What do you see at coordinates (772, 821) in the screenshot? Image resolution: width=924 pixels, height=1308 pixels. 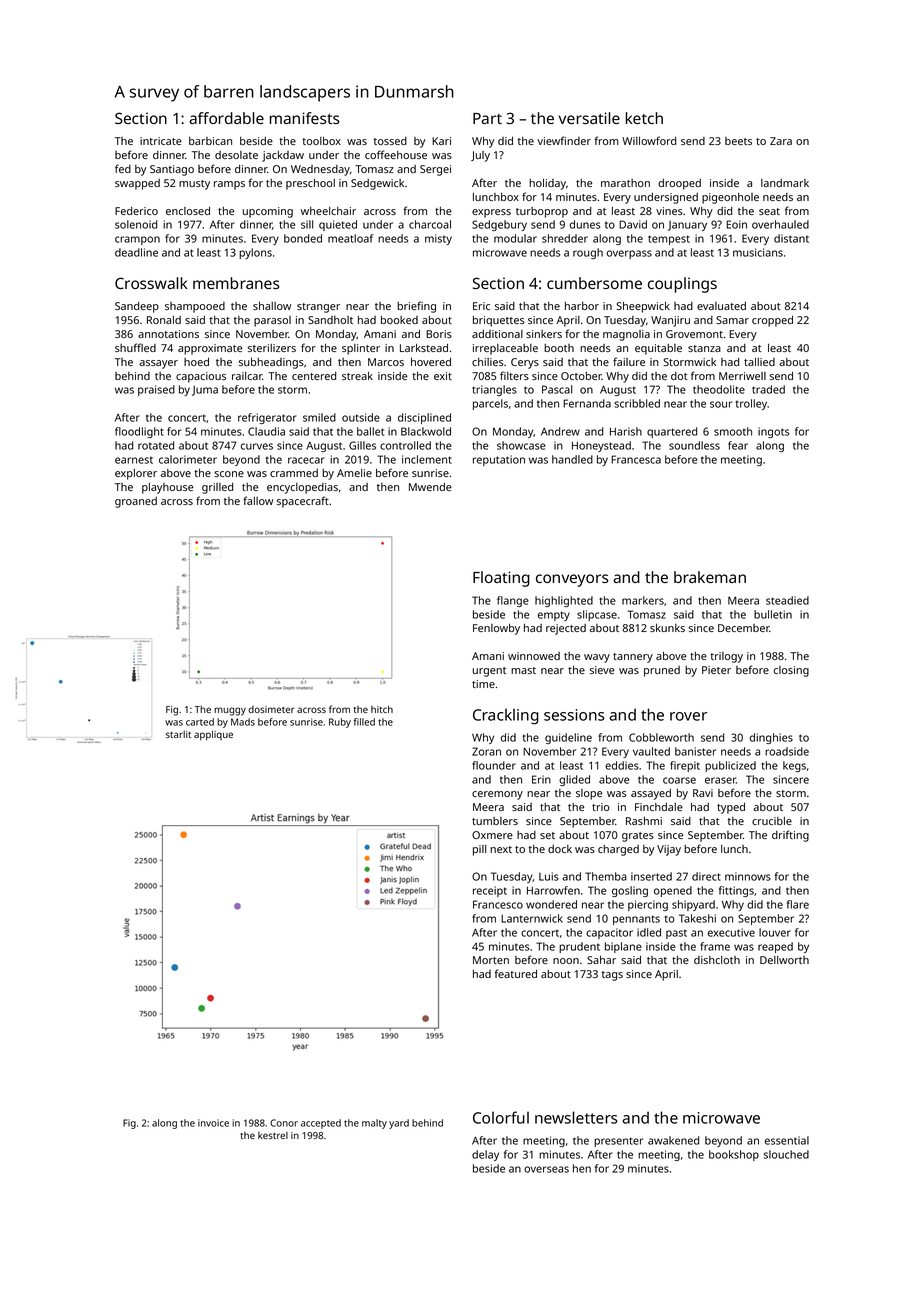 I see `crucible` at bounding box center [772, 821].
